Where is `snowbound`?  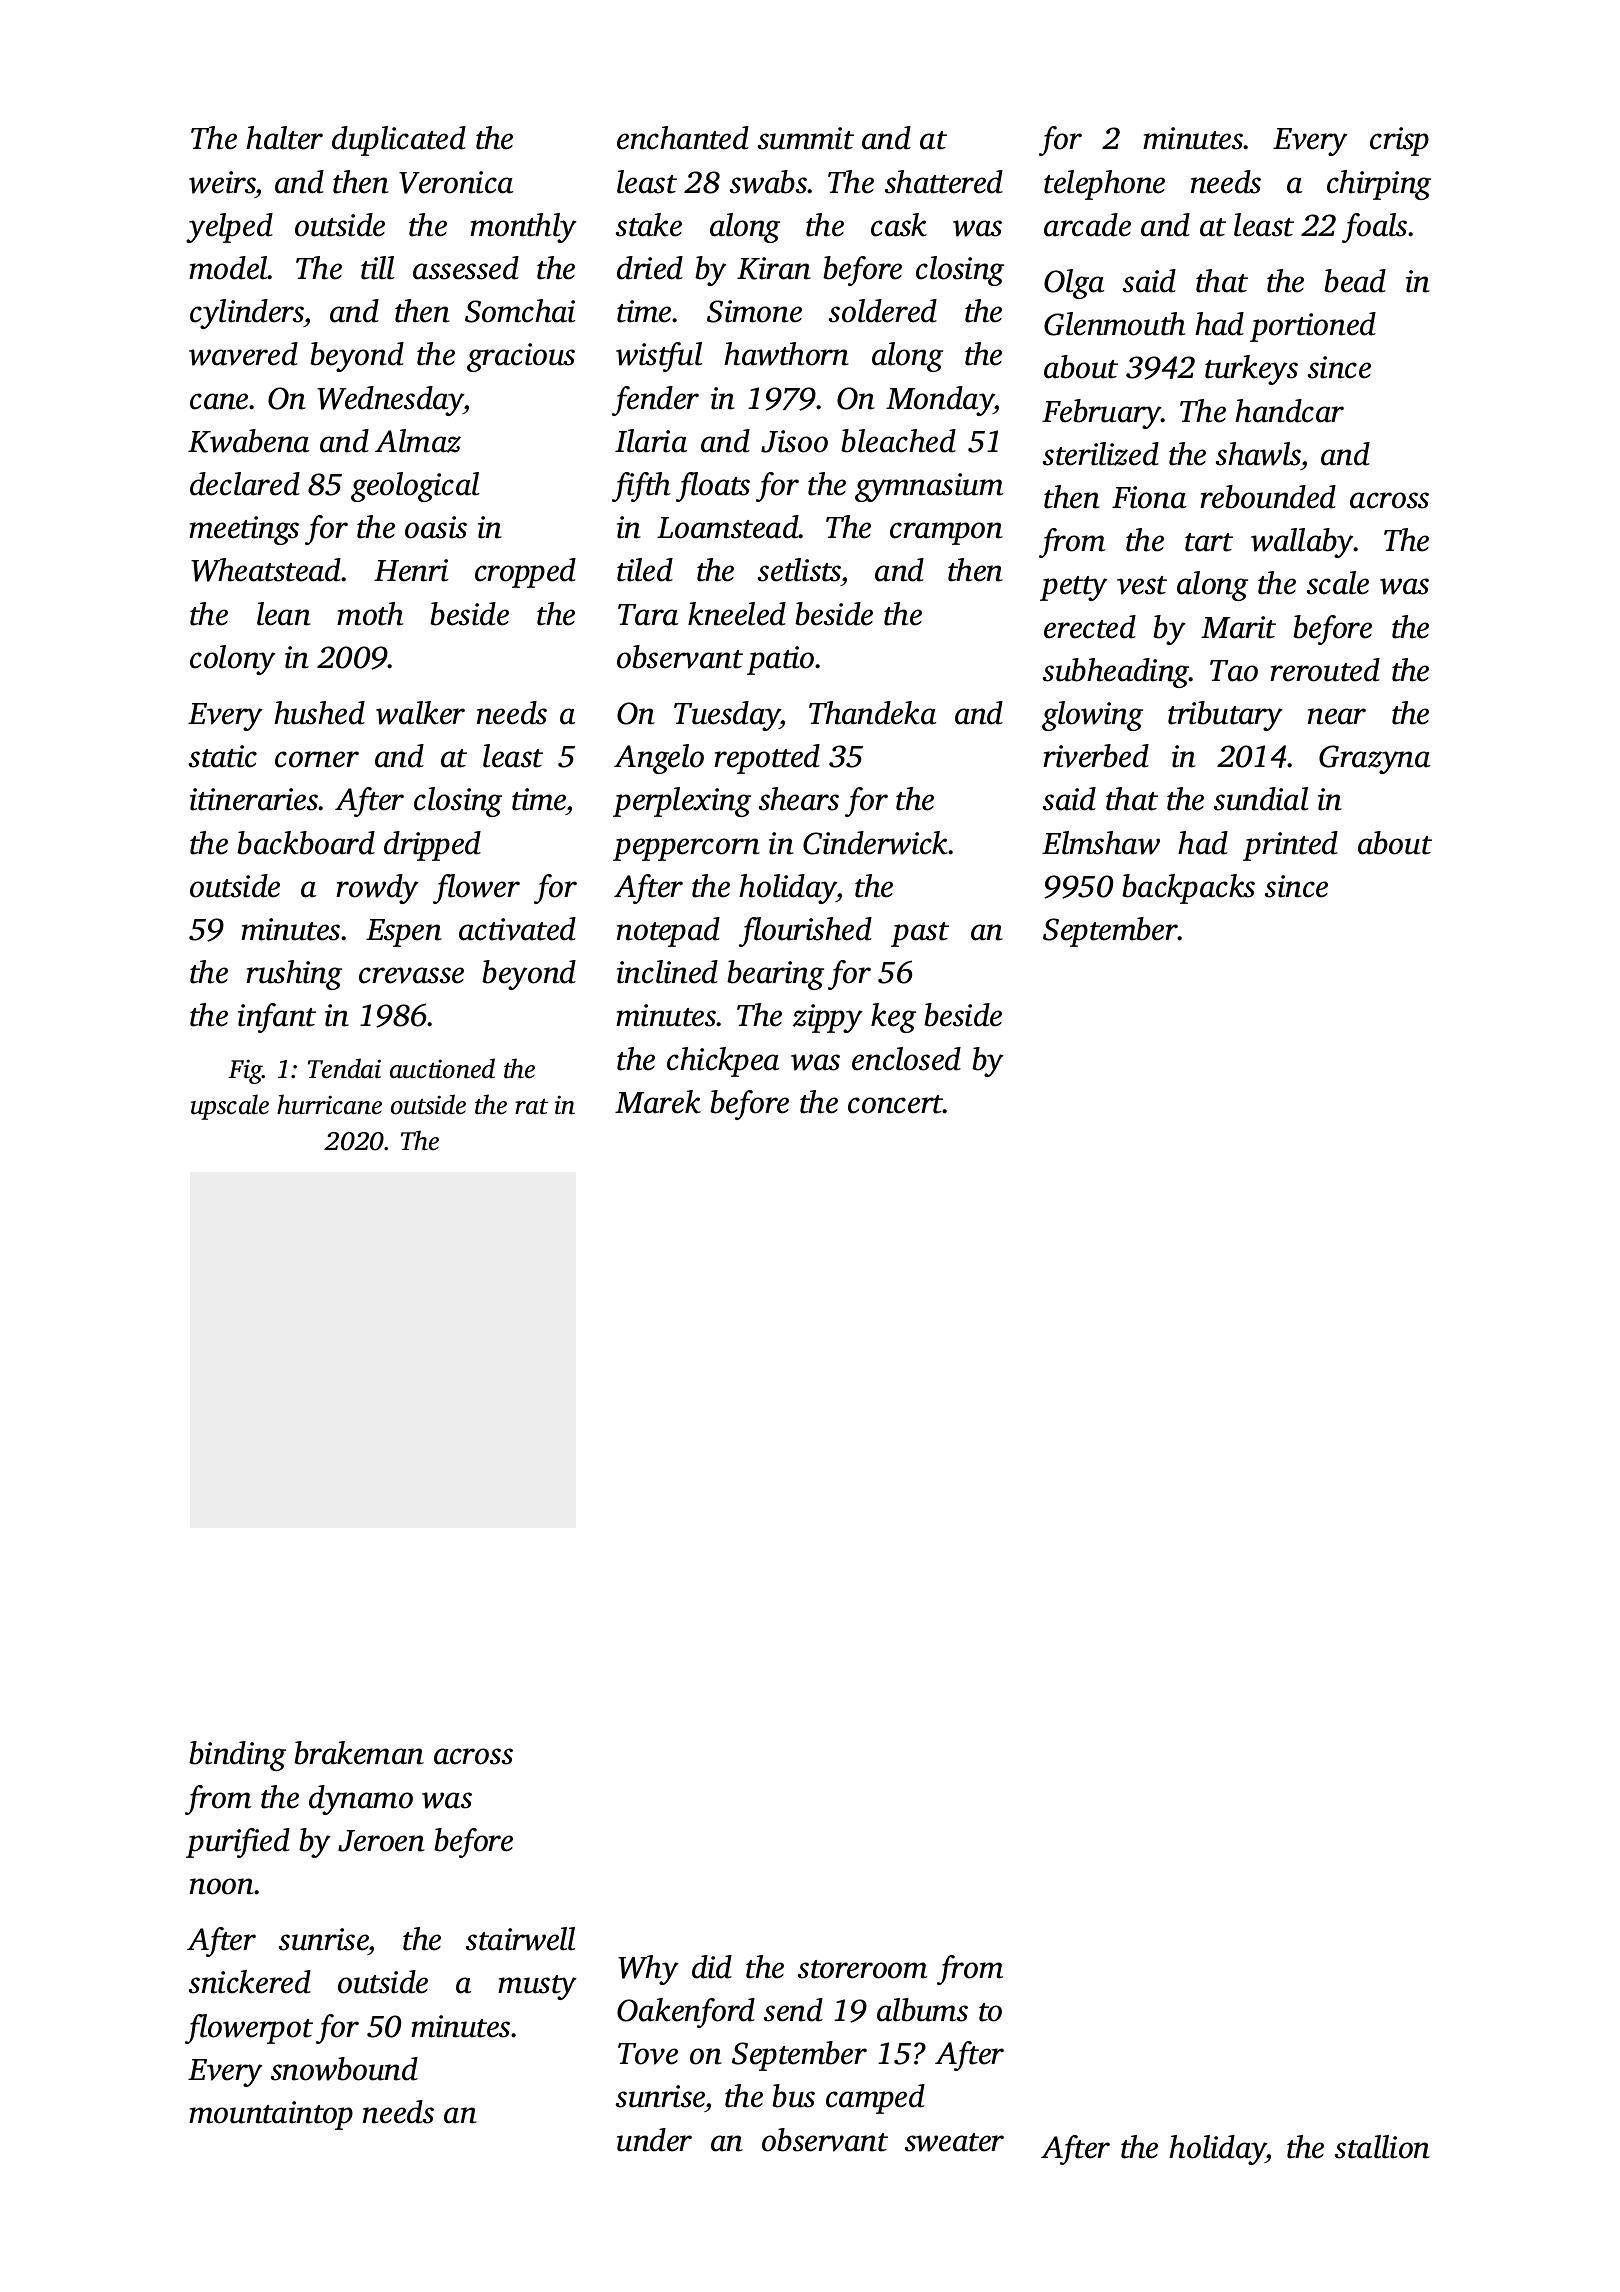 snowbound is located at coordinates (344, 2069).
